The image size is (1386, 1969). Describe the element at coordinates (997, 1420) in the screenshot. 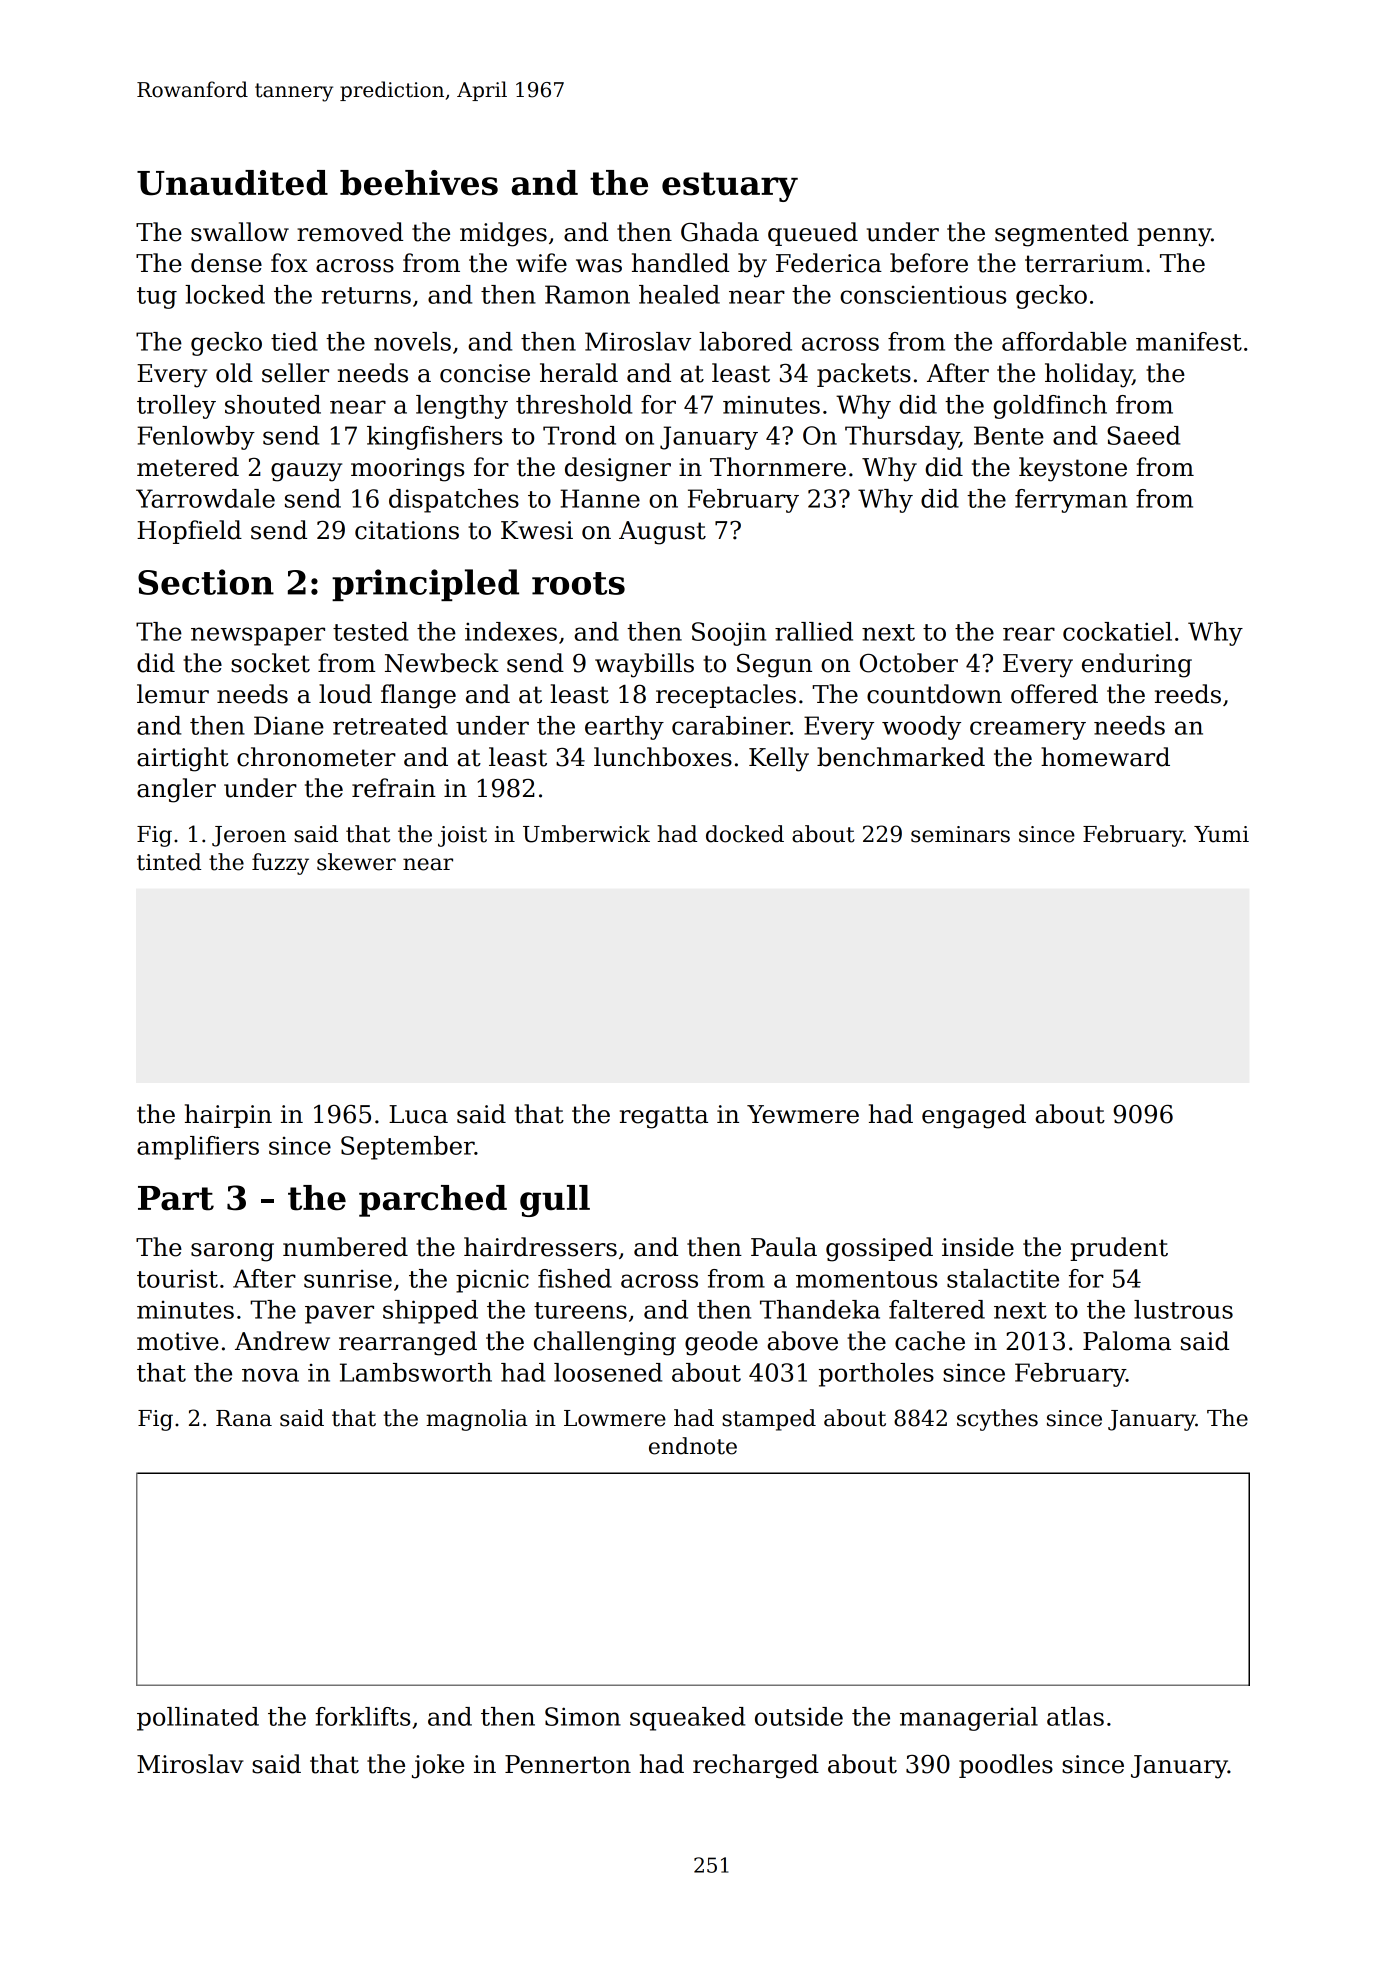

I see `scythes` at that location.
